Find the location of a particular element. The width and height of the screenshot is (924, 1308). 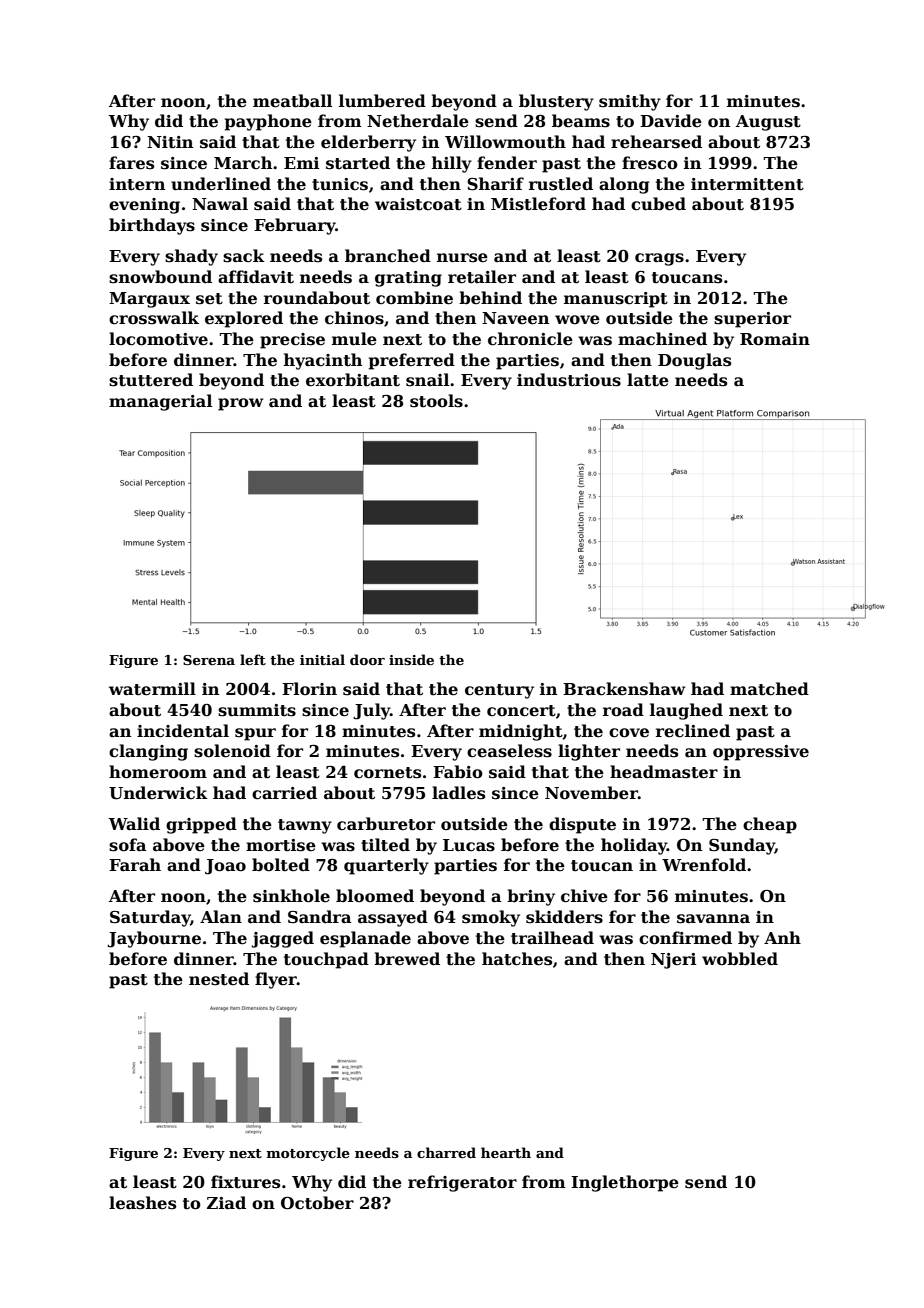

Jaybourne is located at coordinates (154, 939).
